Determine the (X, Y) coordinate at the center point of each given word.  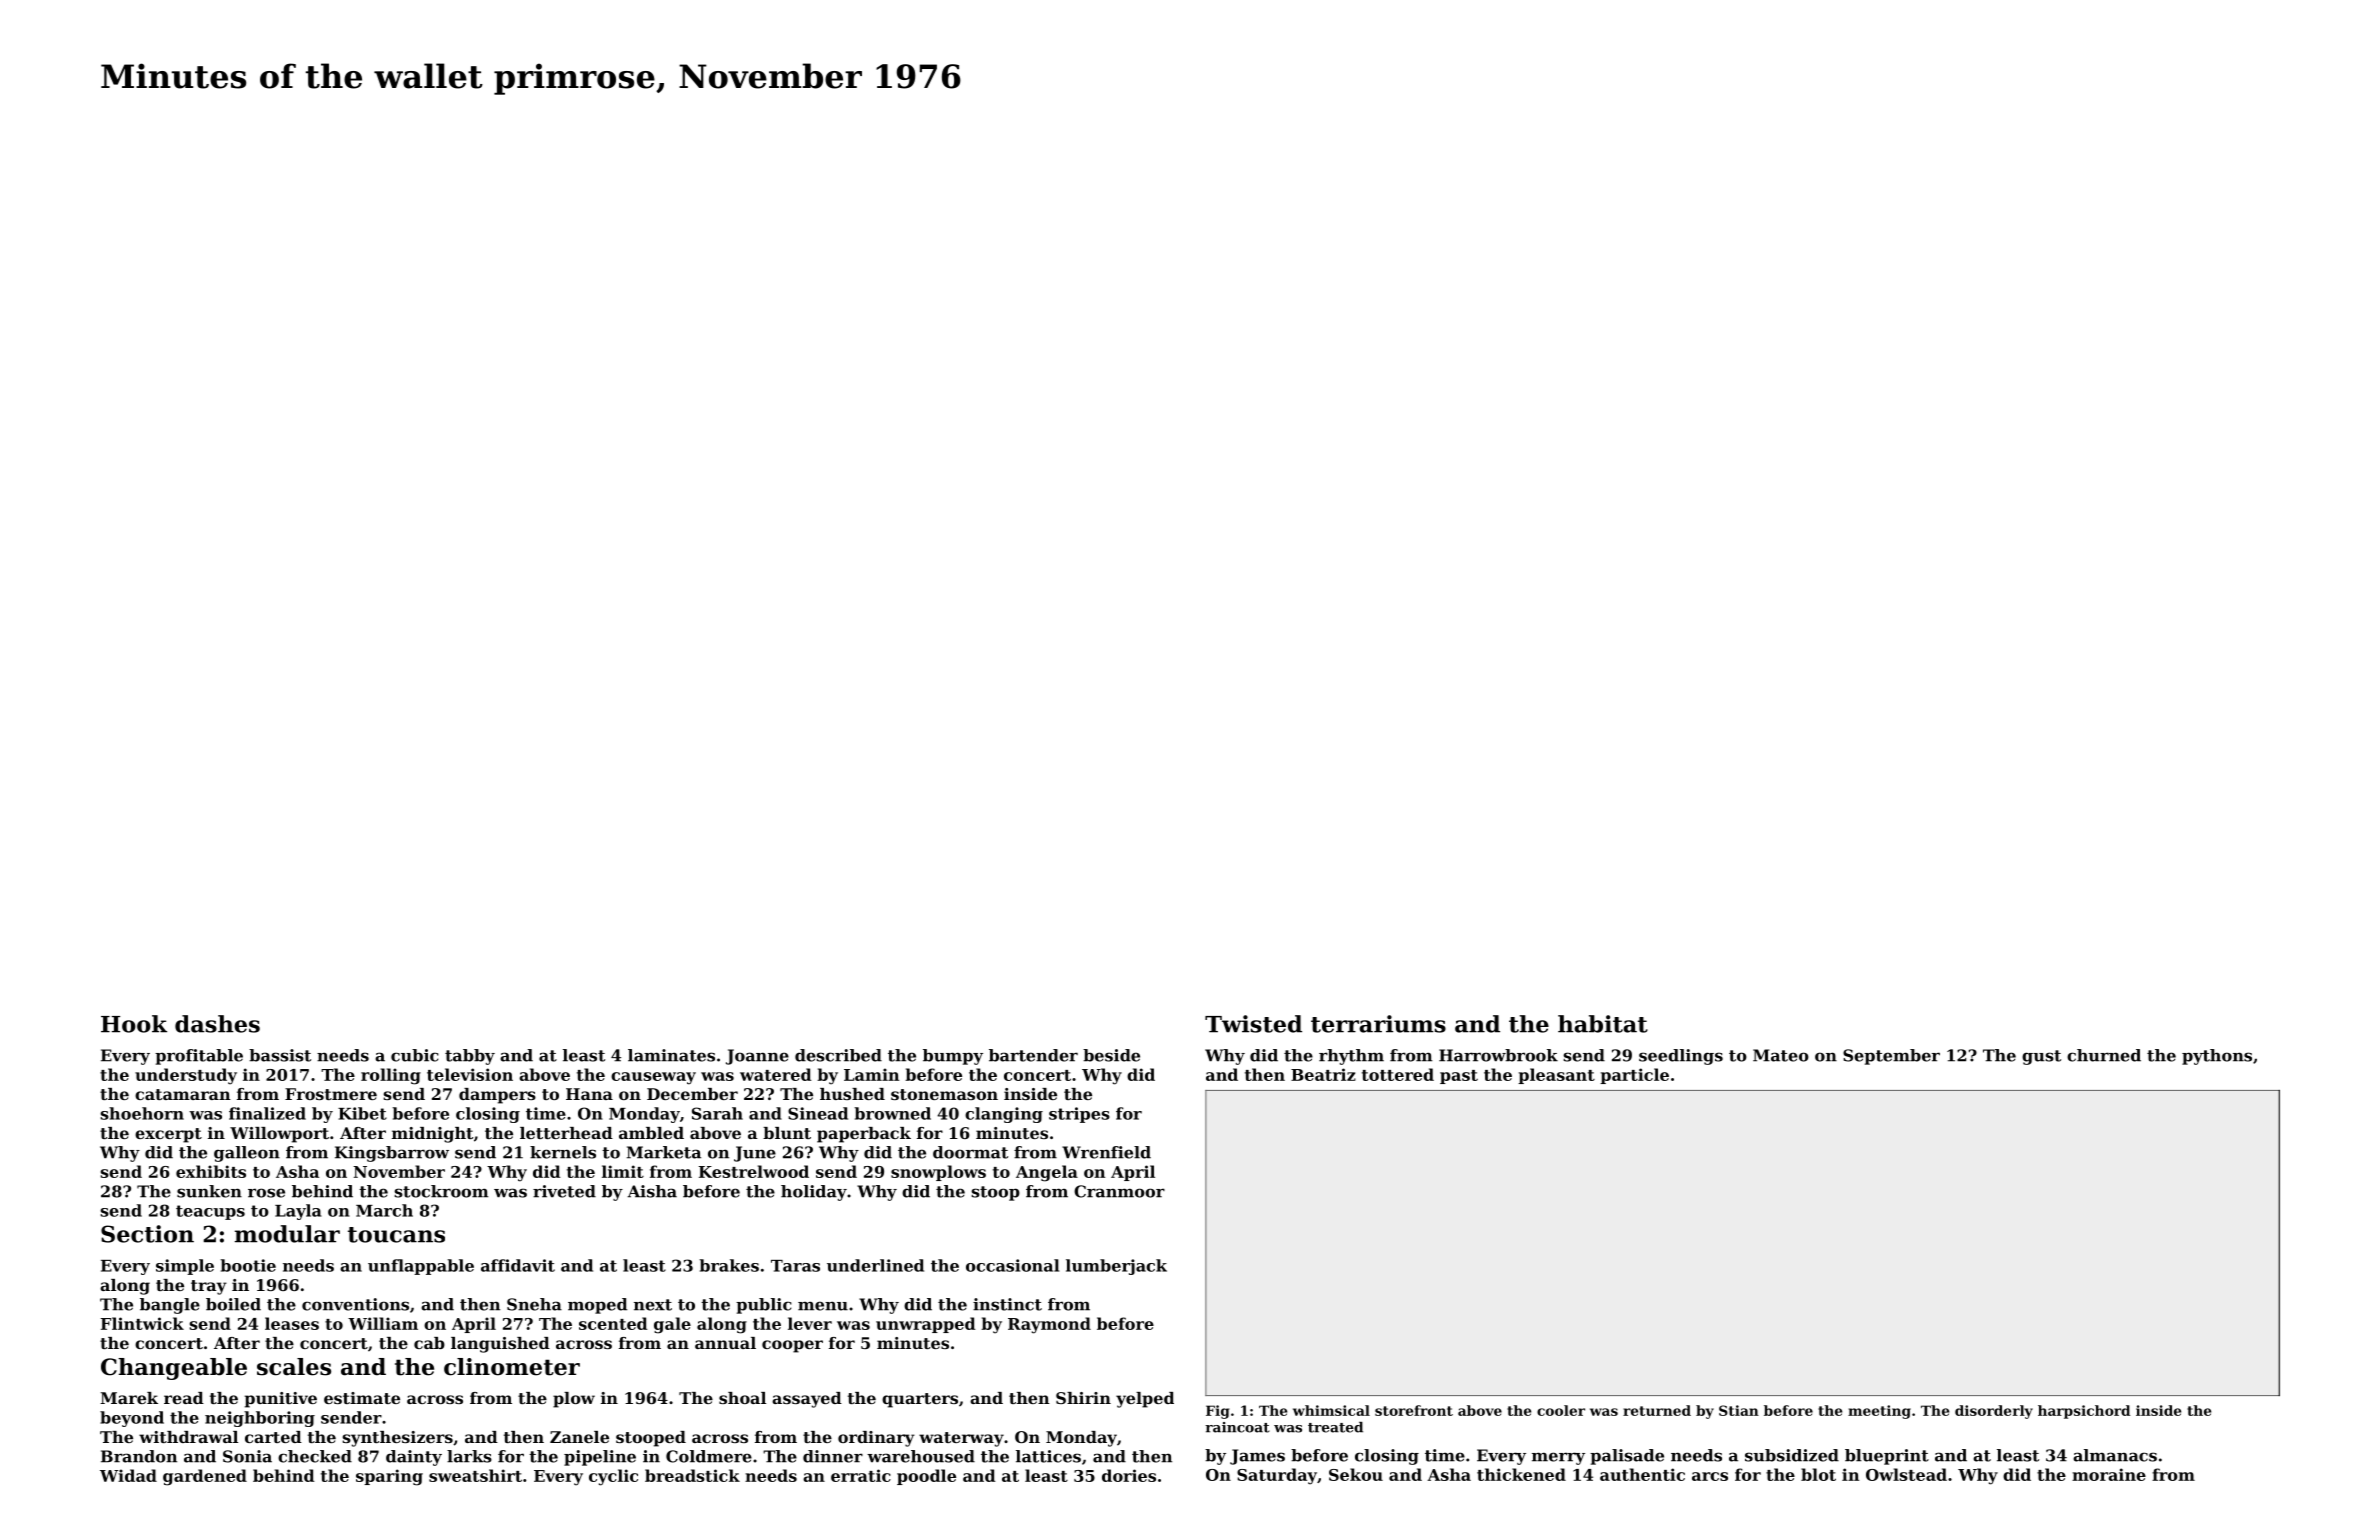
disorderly (1994, 1412)
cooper (792, 1346)
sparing (389, 1477)
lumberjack (1116, 1267)
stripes (1079, 1115)
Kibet (362, 1113)
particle (1634, 1076)
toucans (396, 1235)
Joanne (757, 1057)
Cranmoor (1119, 1191)
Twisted (1253, 1024)
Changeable (174, 1369)
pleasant (1556, 1076)
